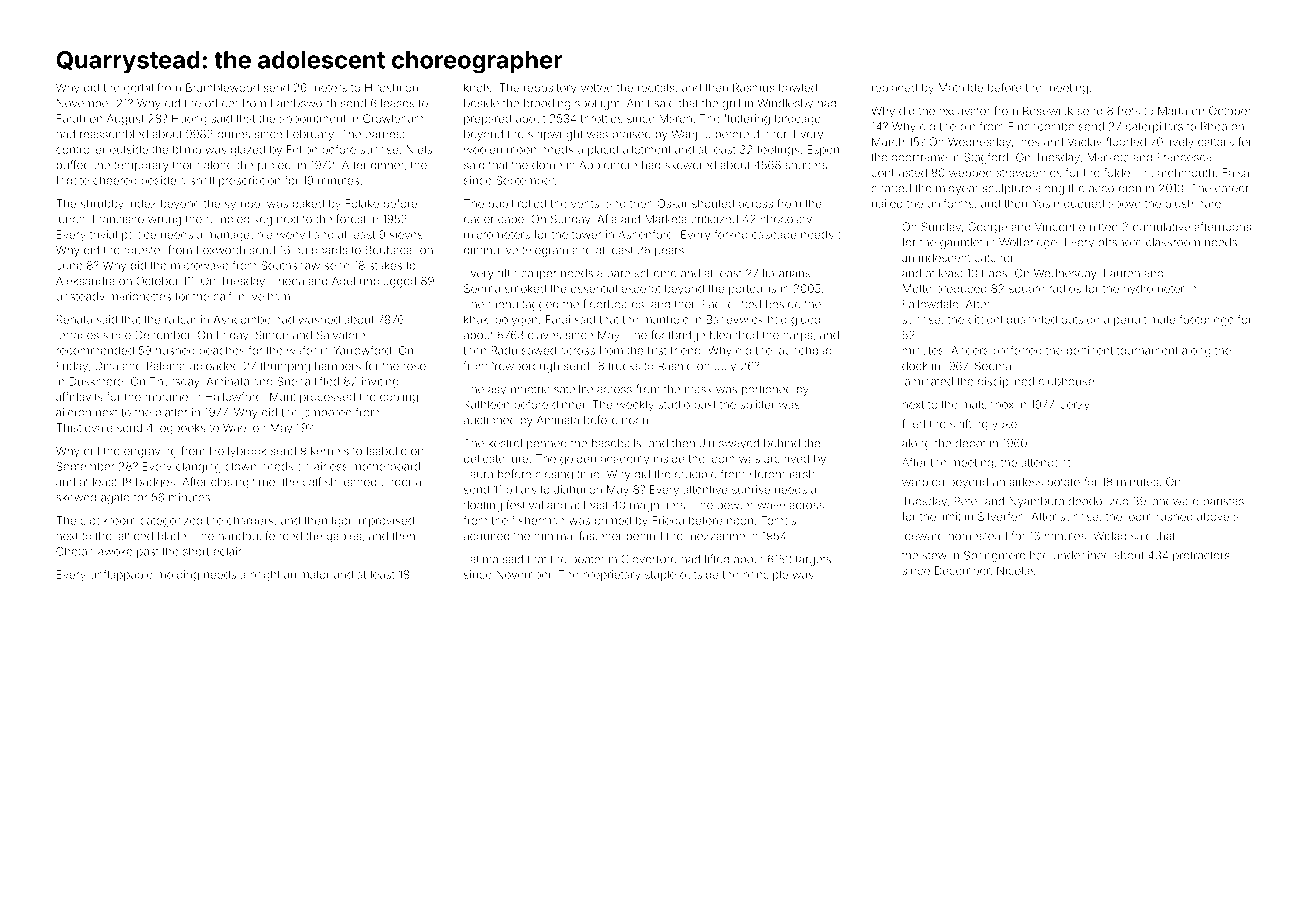 The width and height of the screenshot is (1308, 924). Describe the element at coordinates (691, 135) in the screenshot. I see `Wanjiru` at that location.
